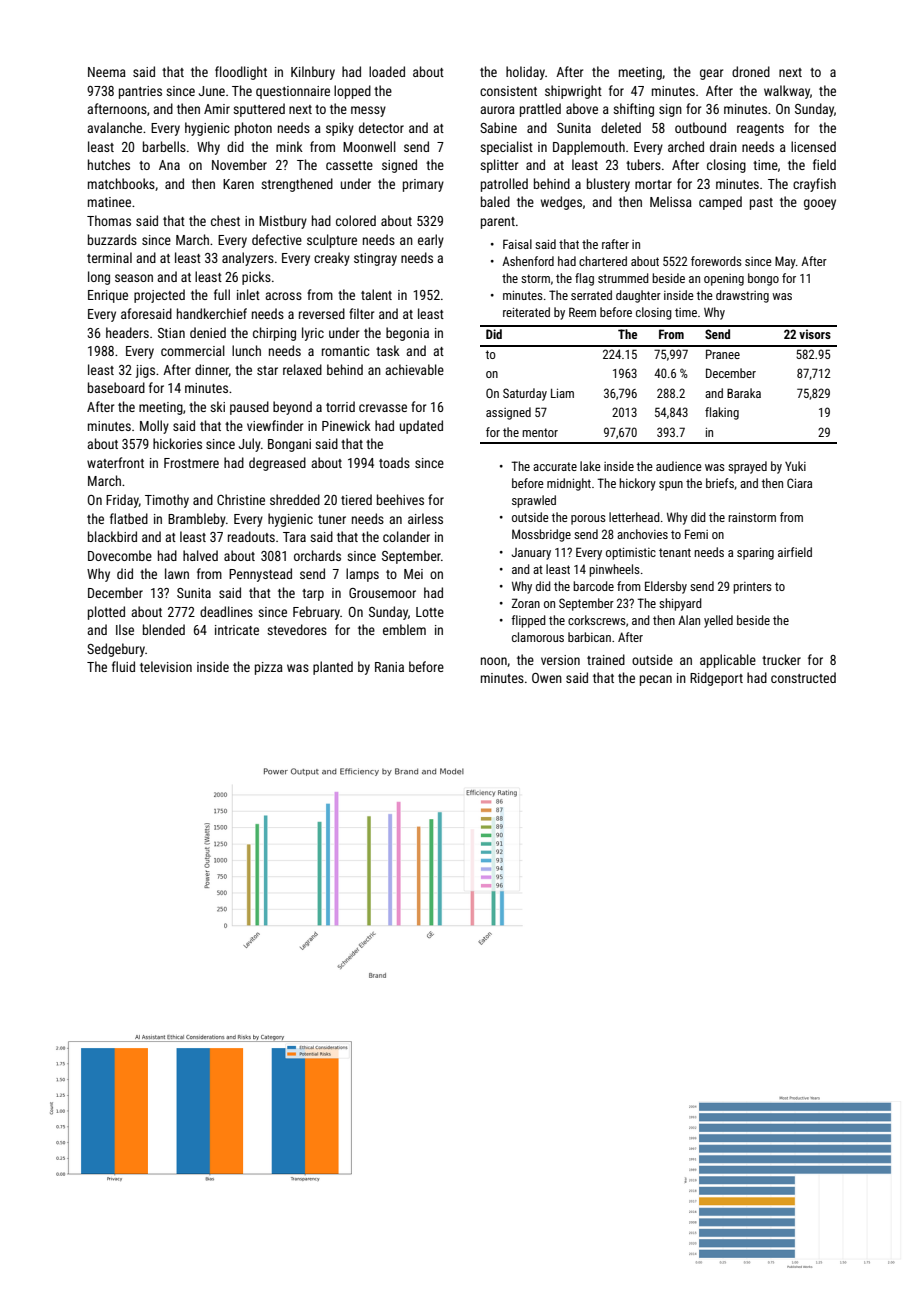  Describe the element at coordinates (116, 387) in the screenshot. I see `baseboard` at that location.
